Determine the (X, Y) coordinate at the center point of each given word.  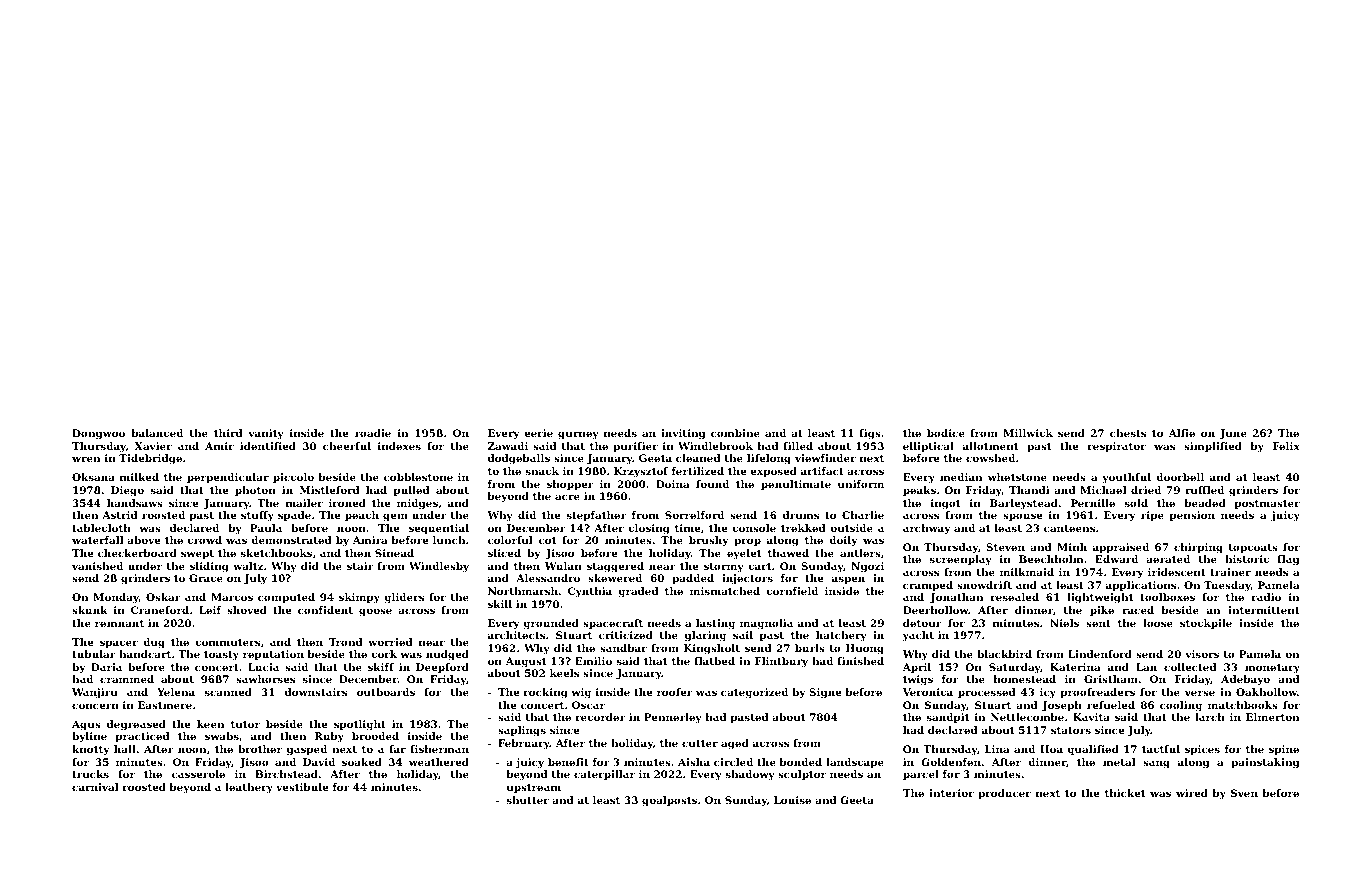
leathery (249, 788)
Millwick (1028, 433)
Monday (116, 598)
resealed (1015, 597)
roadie (373, 433)
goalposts (669, 801)
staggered (615, 567)
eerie (538, 433)
